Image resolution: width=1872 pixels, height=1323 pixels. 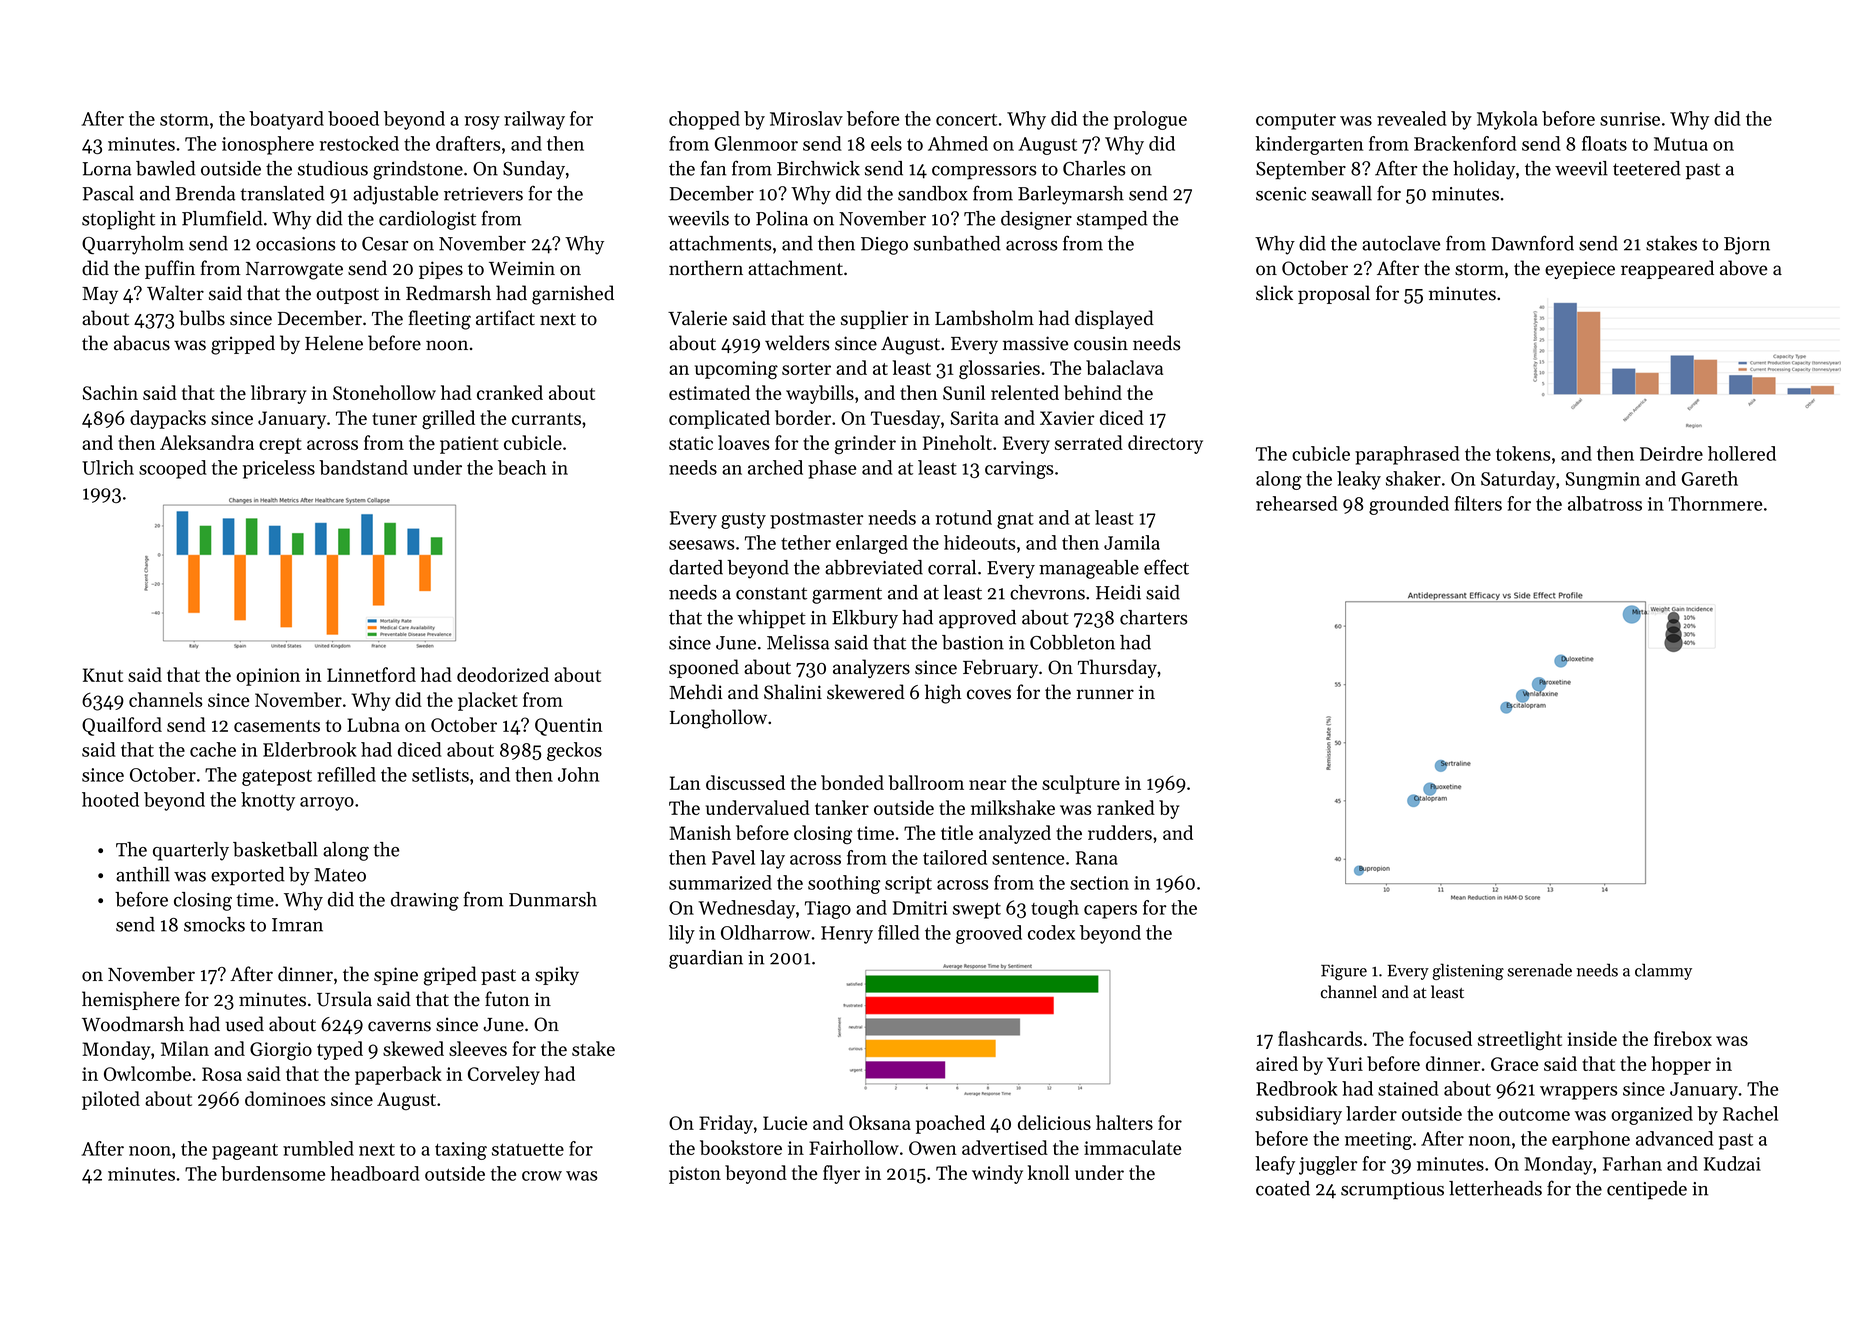 I want to click on paperback, so click(x=398, y=1075).
